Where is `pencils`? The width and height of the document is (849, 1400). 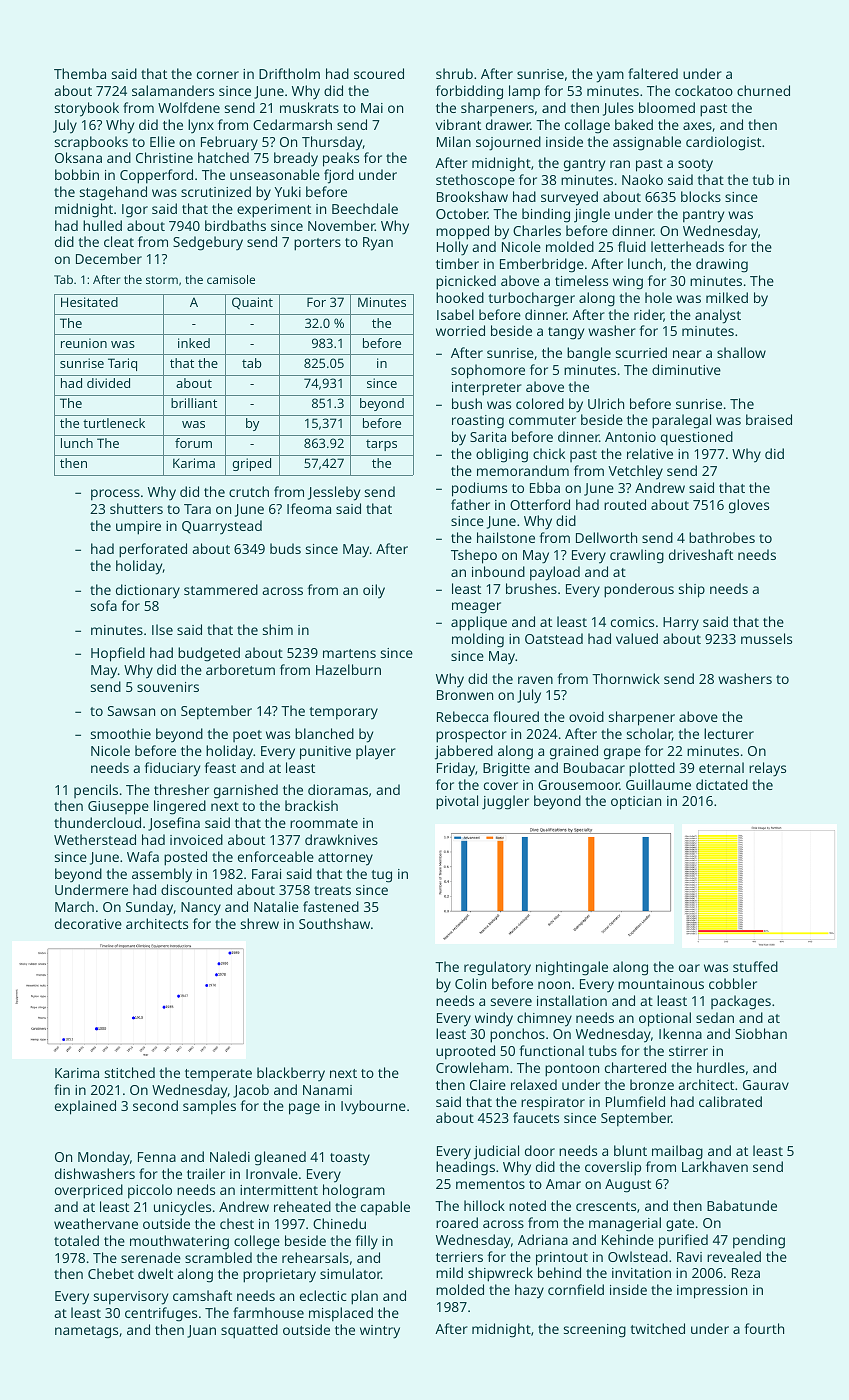
pencils is located at coordinates (96, 791).
